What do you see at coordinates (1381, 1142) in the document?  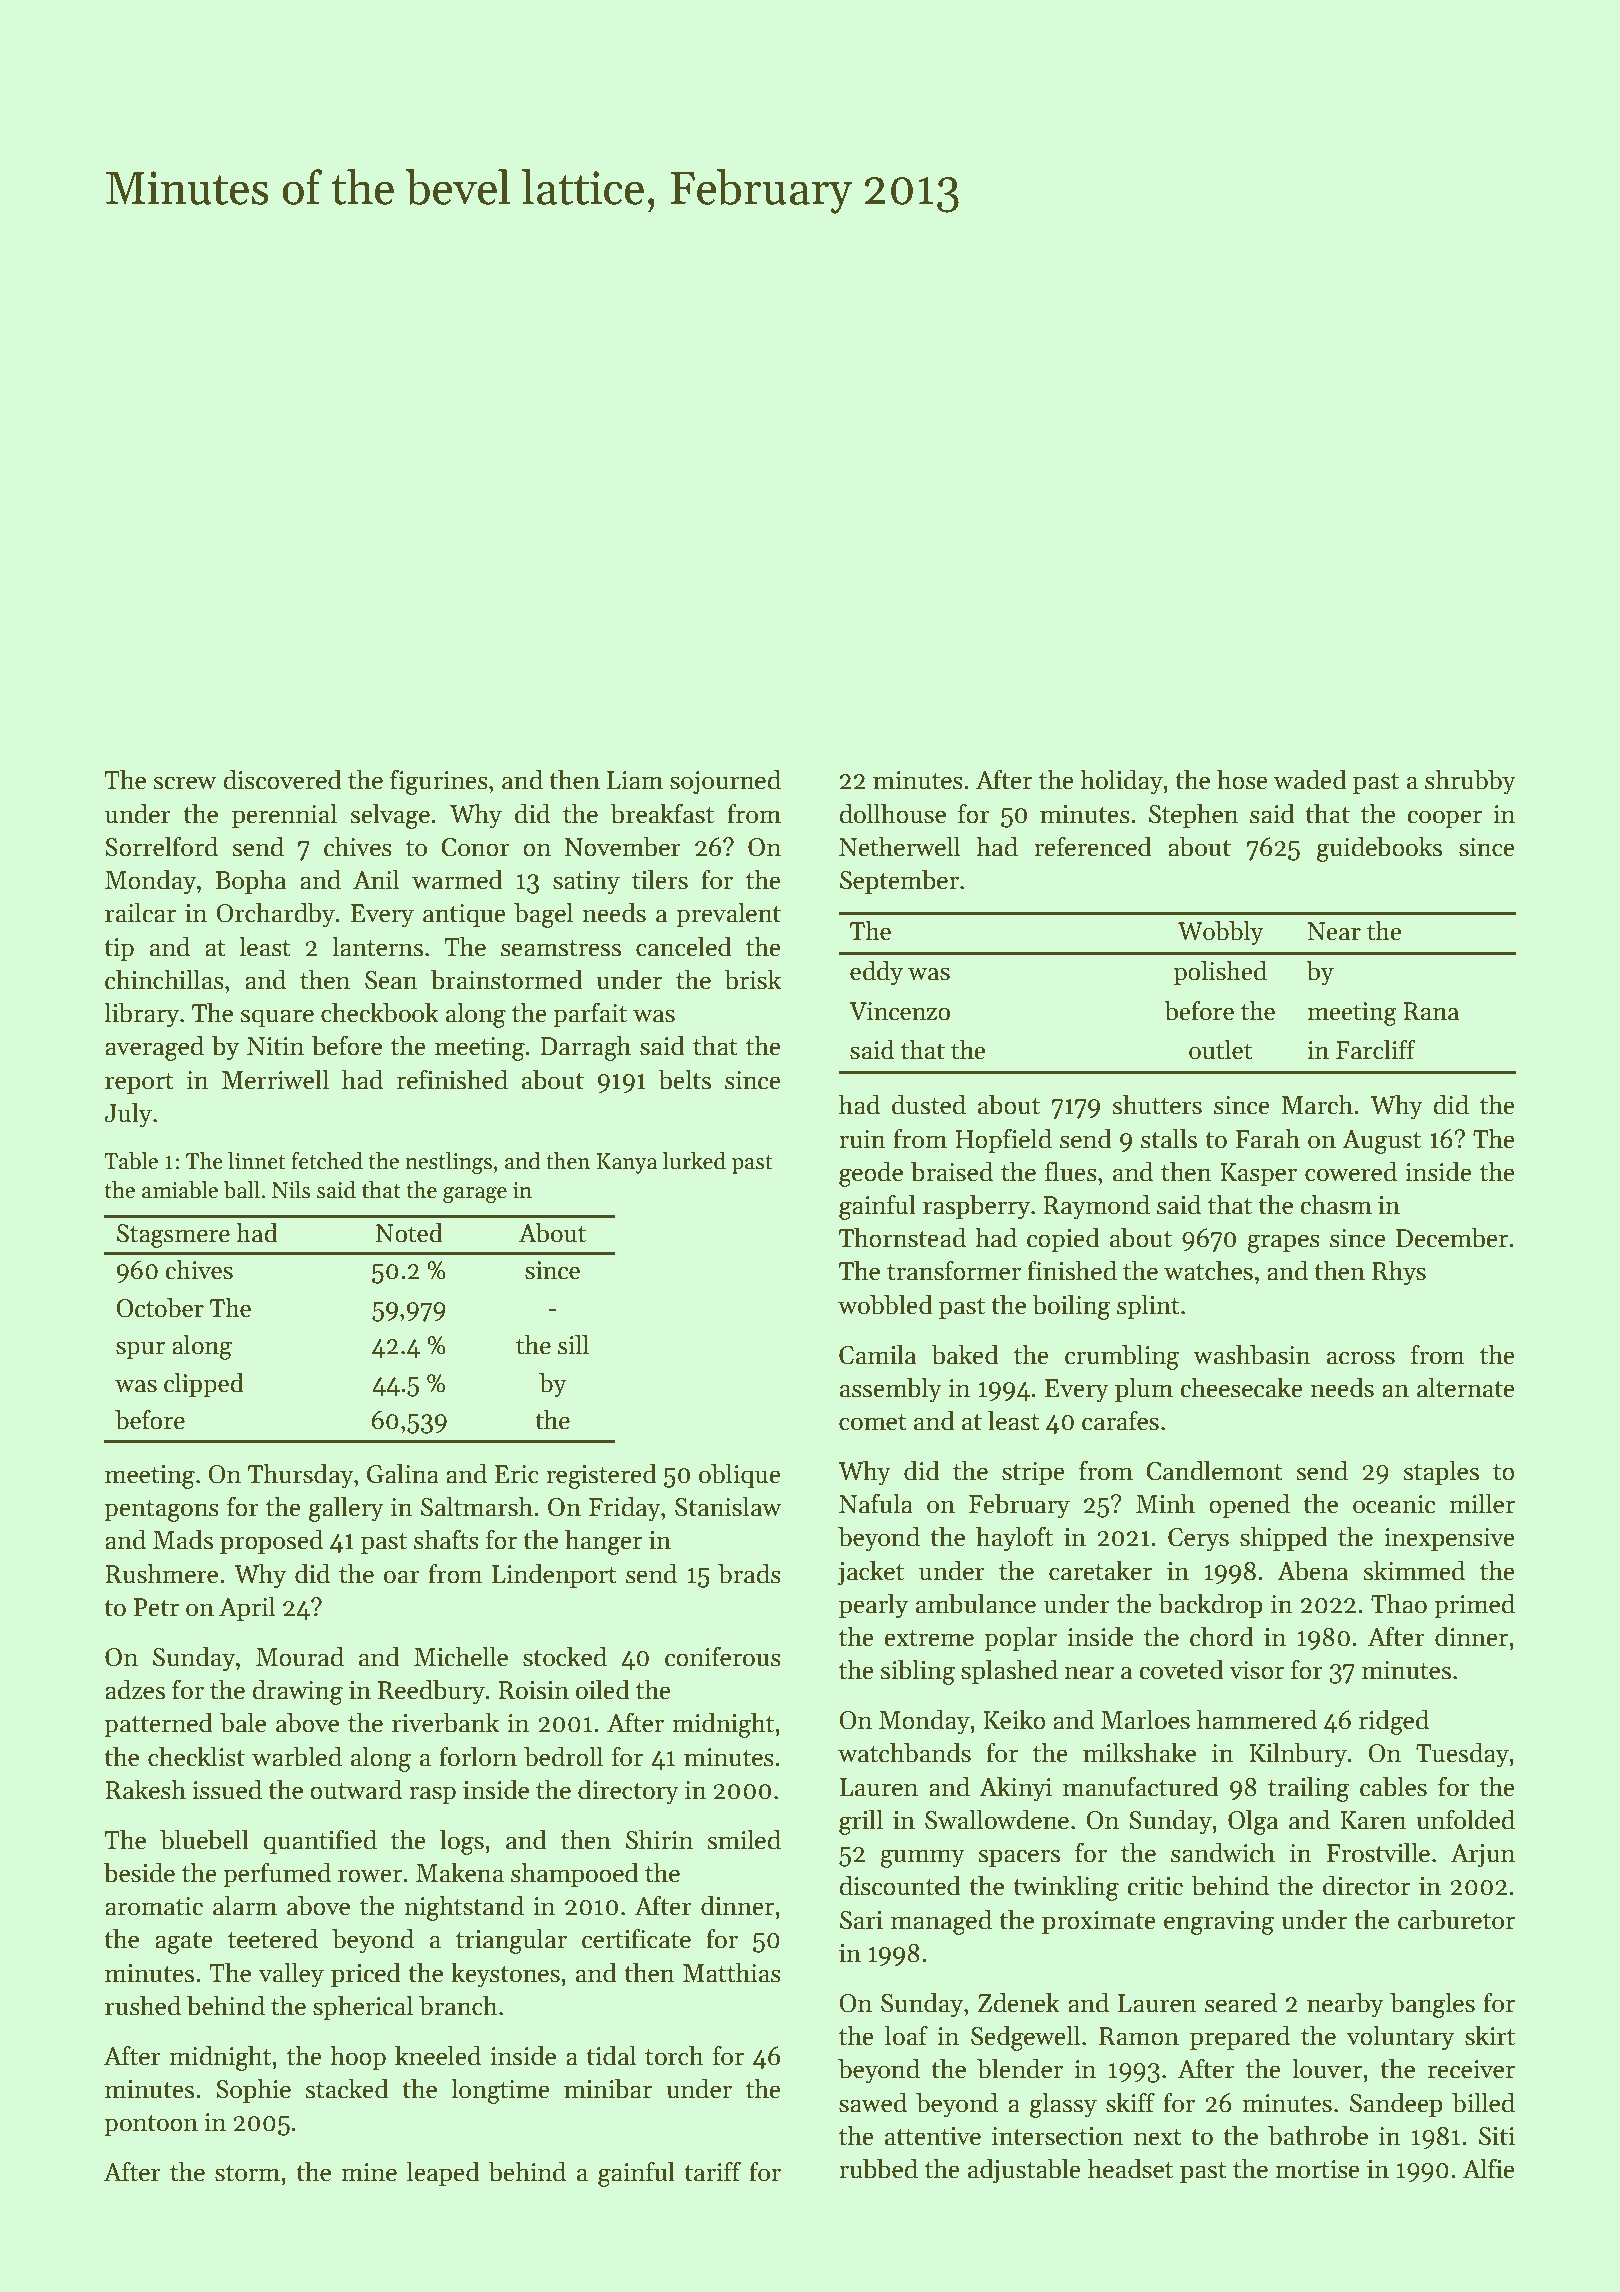 I see `August` at bounding box center [1381, 1142].
